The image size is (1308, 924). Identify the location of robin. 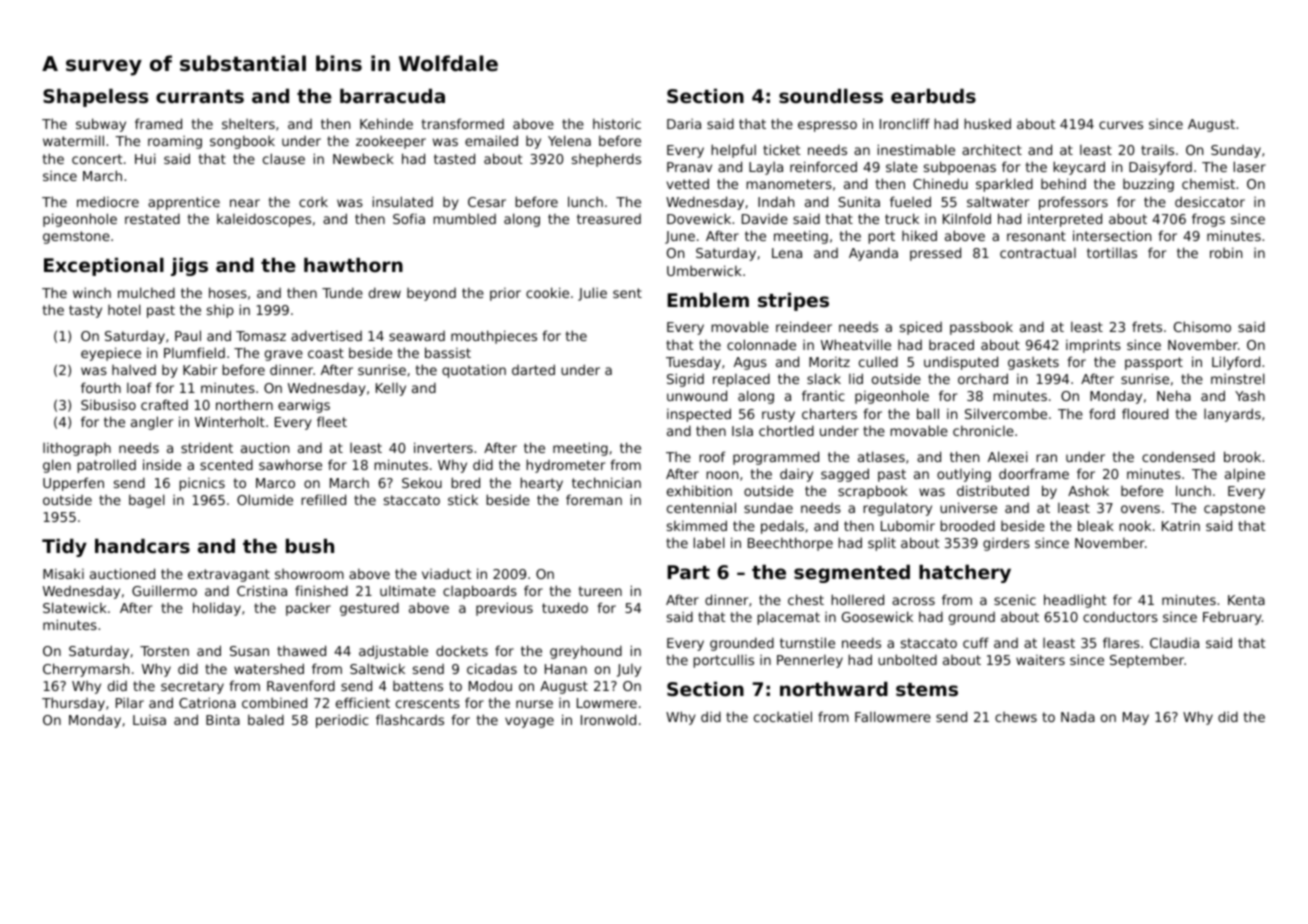
(1226, 252).
